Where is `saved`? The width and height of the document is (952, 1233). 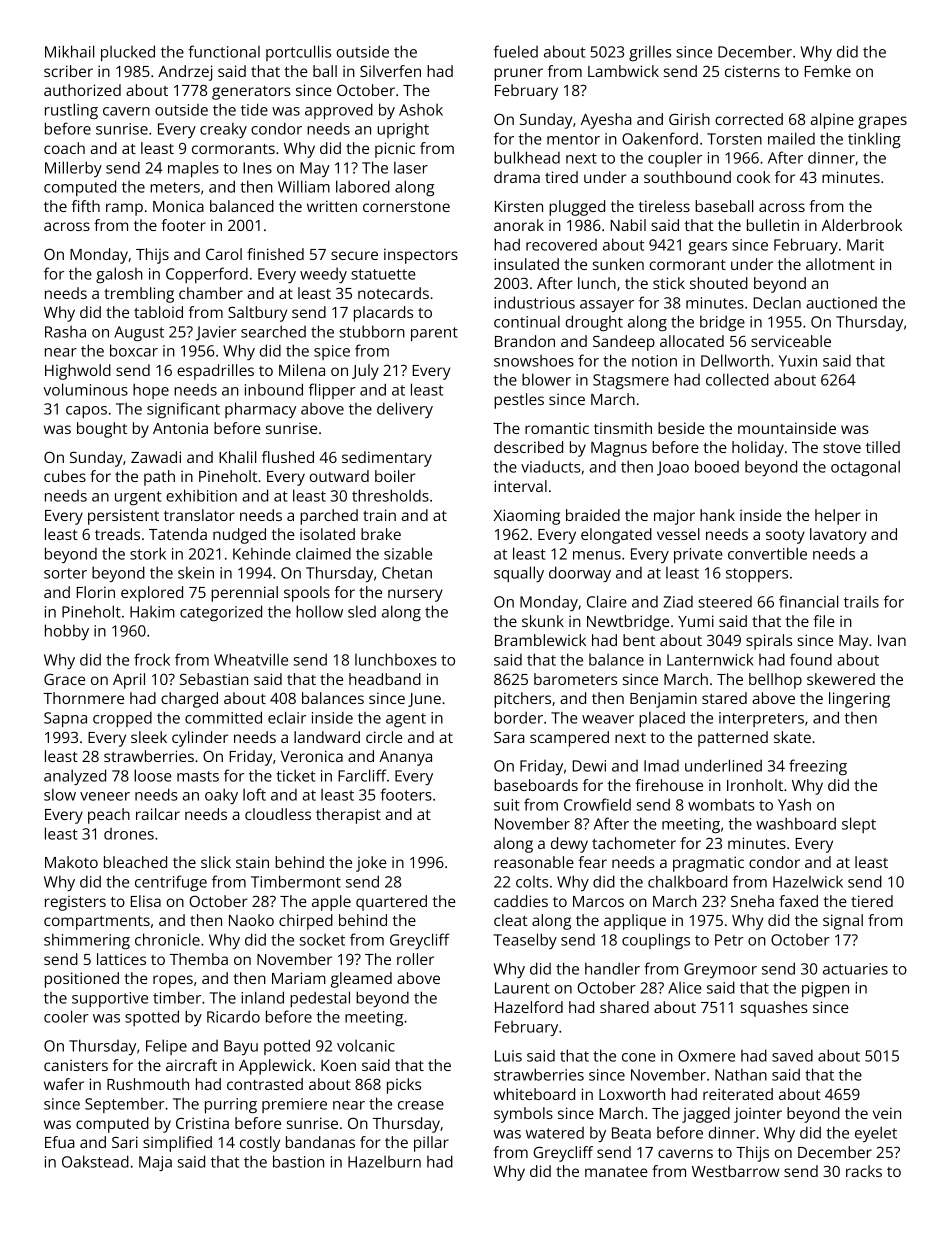 saved is located at coordinates (792, 1055).
